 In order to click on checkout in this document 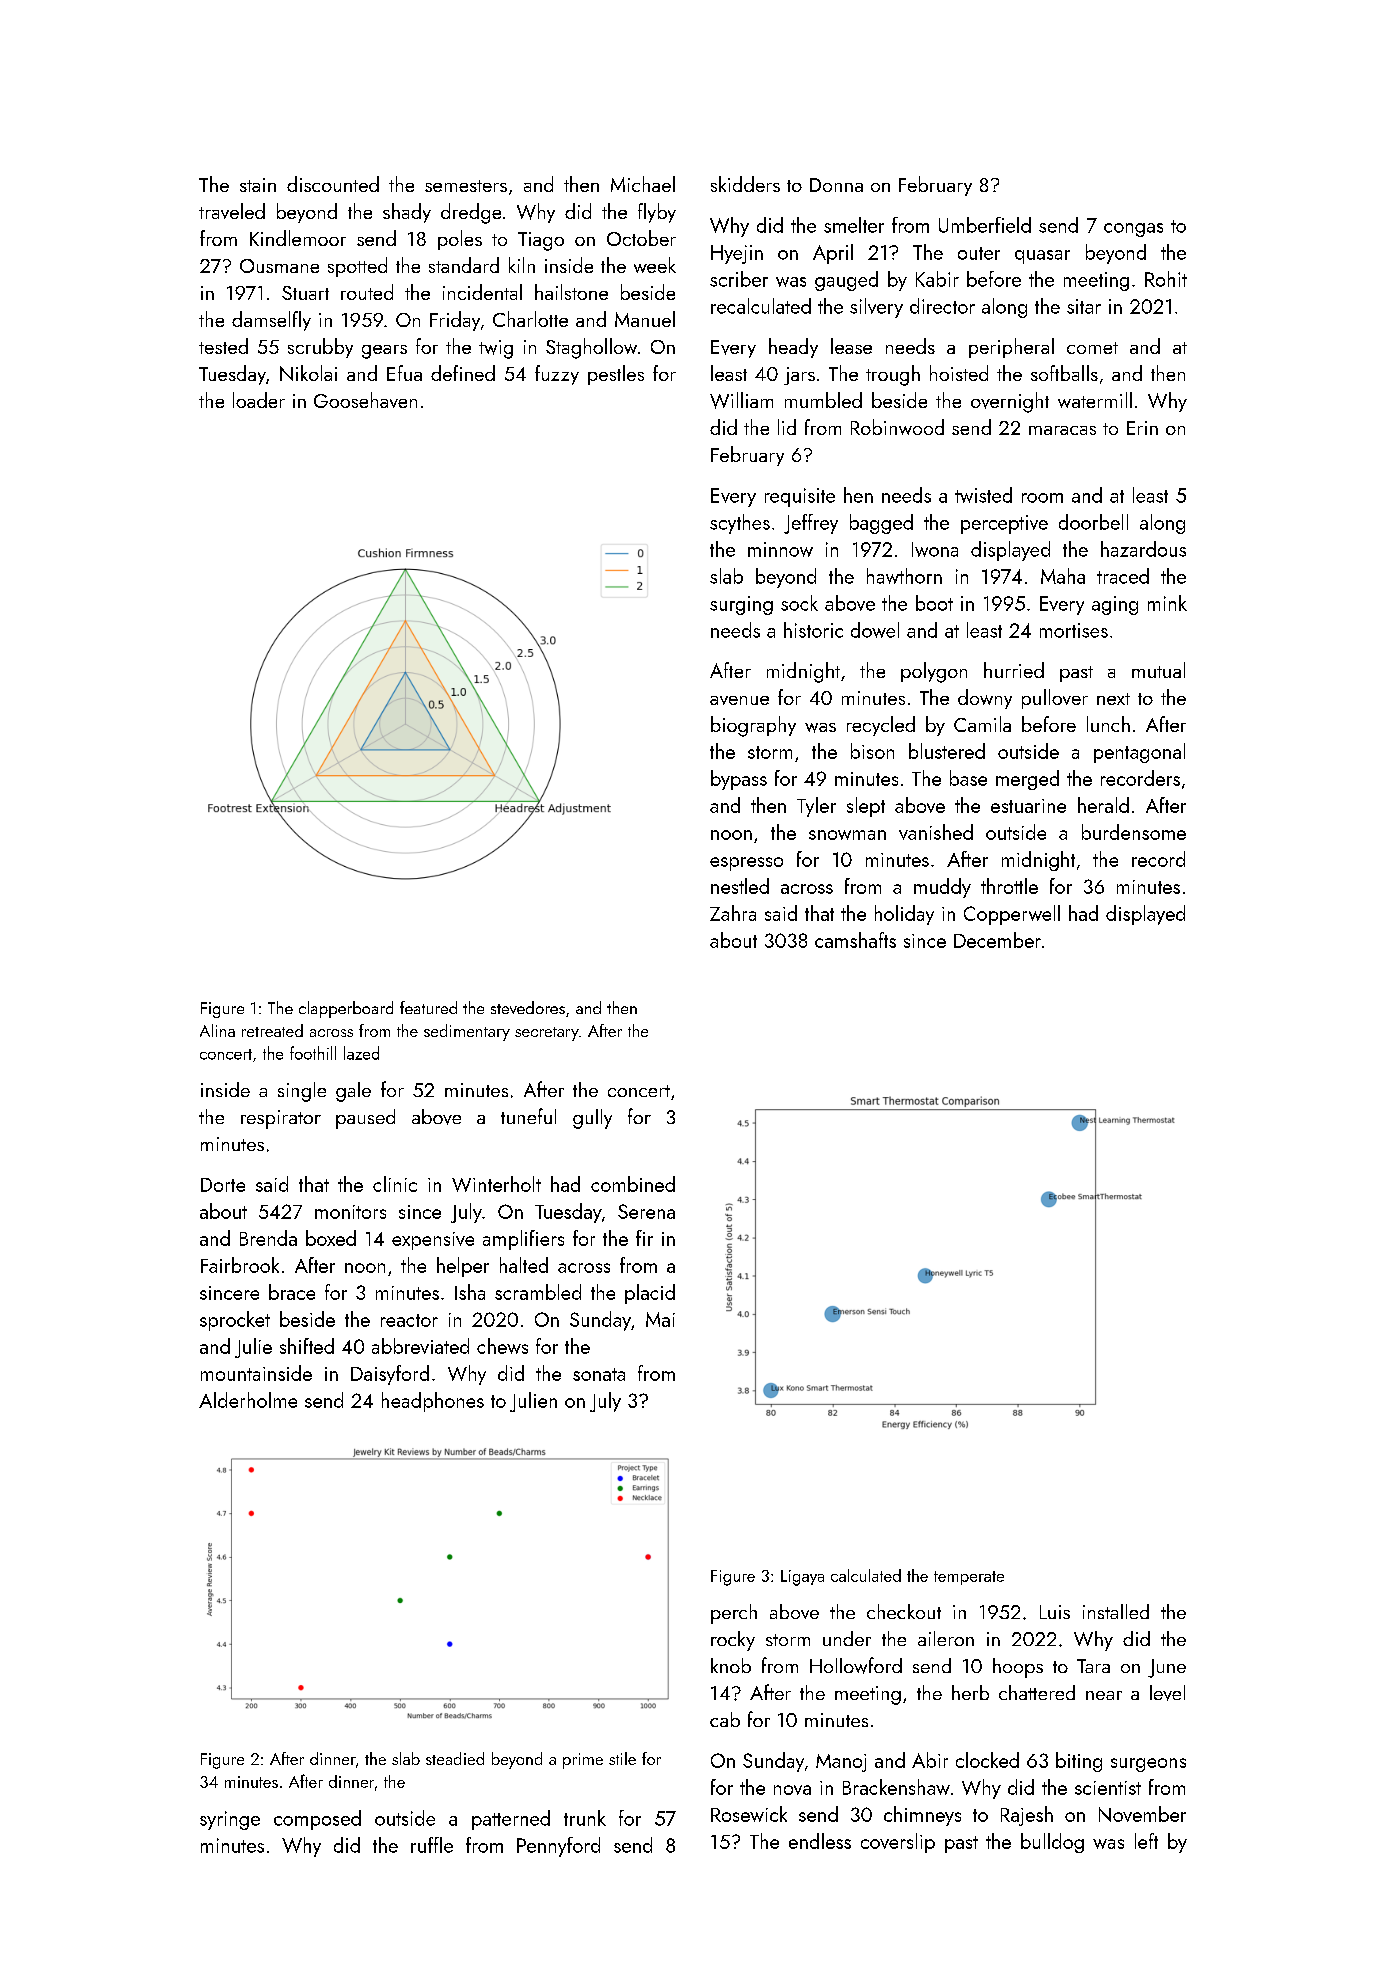, I will do `click(904, 1611)`.
